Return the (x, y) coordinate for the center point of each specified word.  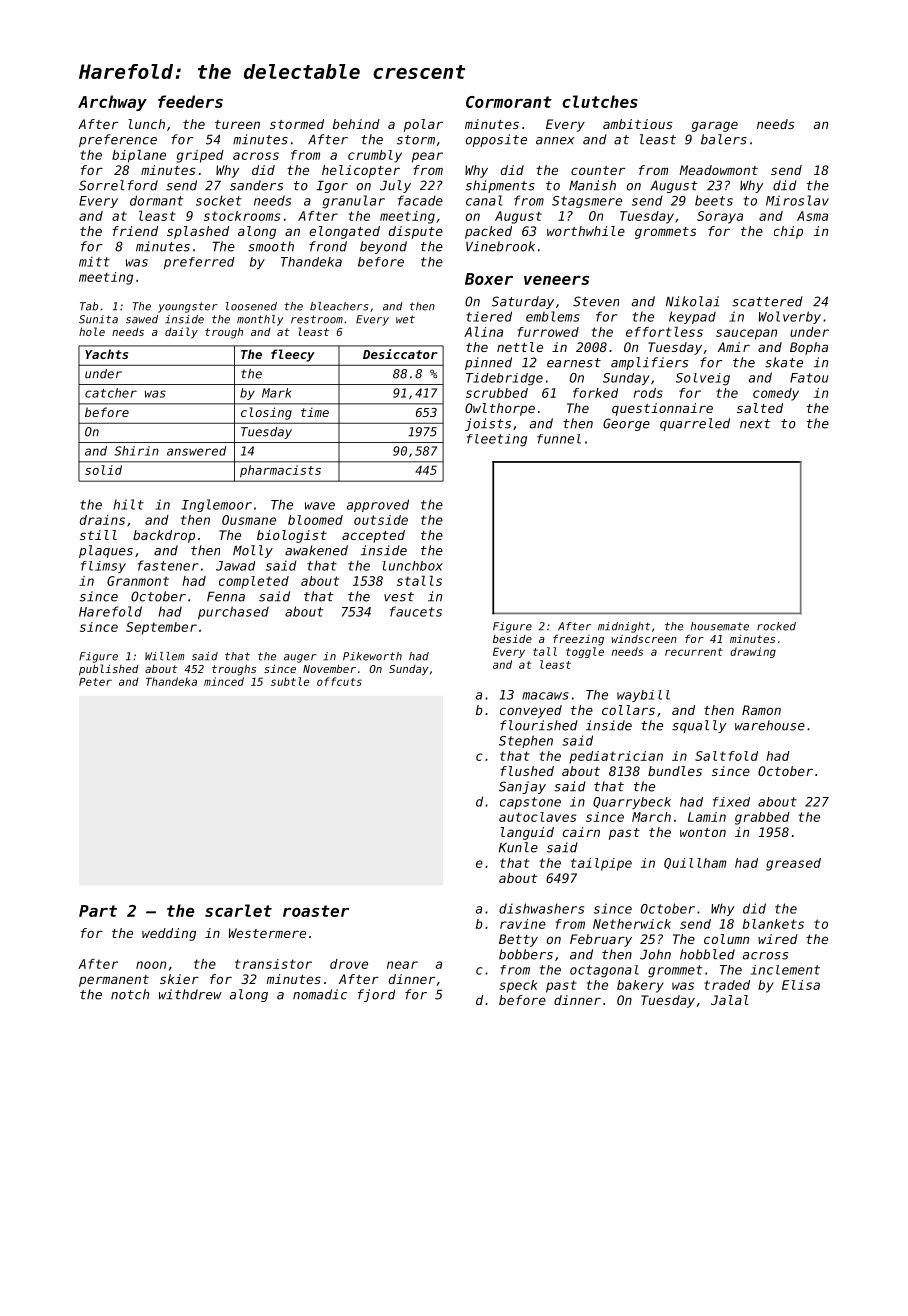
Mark (276, 393)
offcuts (339, 681)
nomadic (320, 994)
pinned (488, 363)
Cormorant (509, 102)
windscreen (644, 639)
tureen (237, 124)
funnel (559, 439)
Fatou (809, 378)
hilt (128, 504)
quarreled (695, 424)
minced (224, 681)
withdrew (190, 994)
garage (715, 126)
